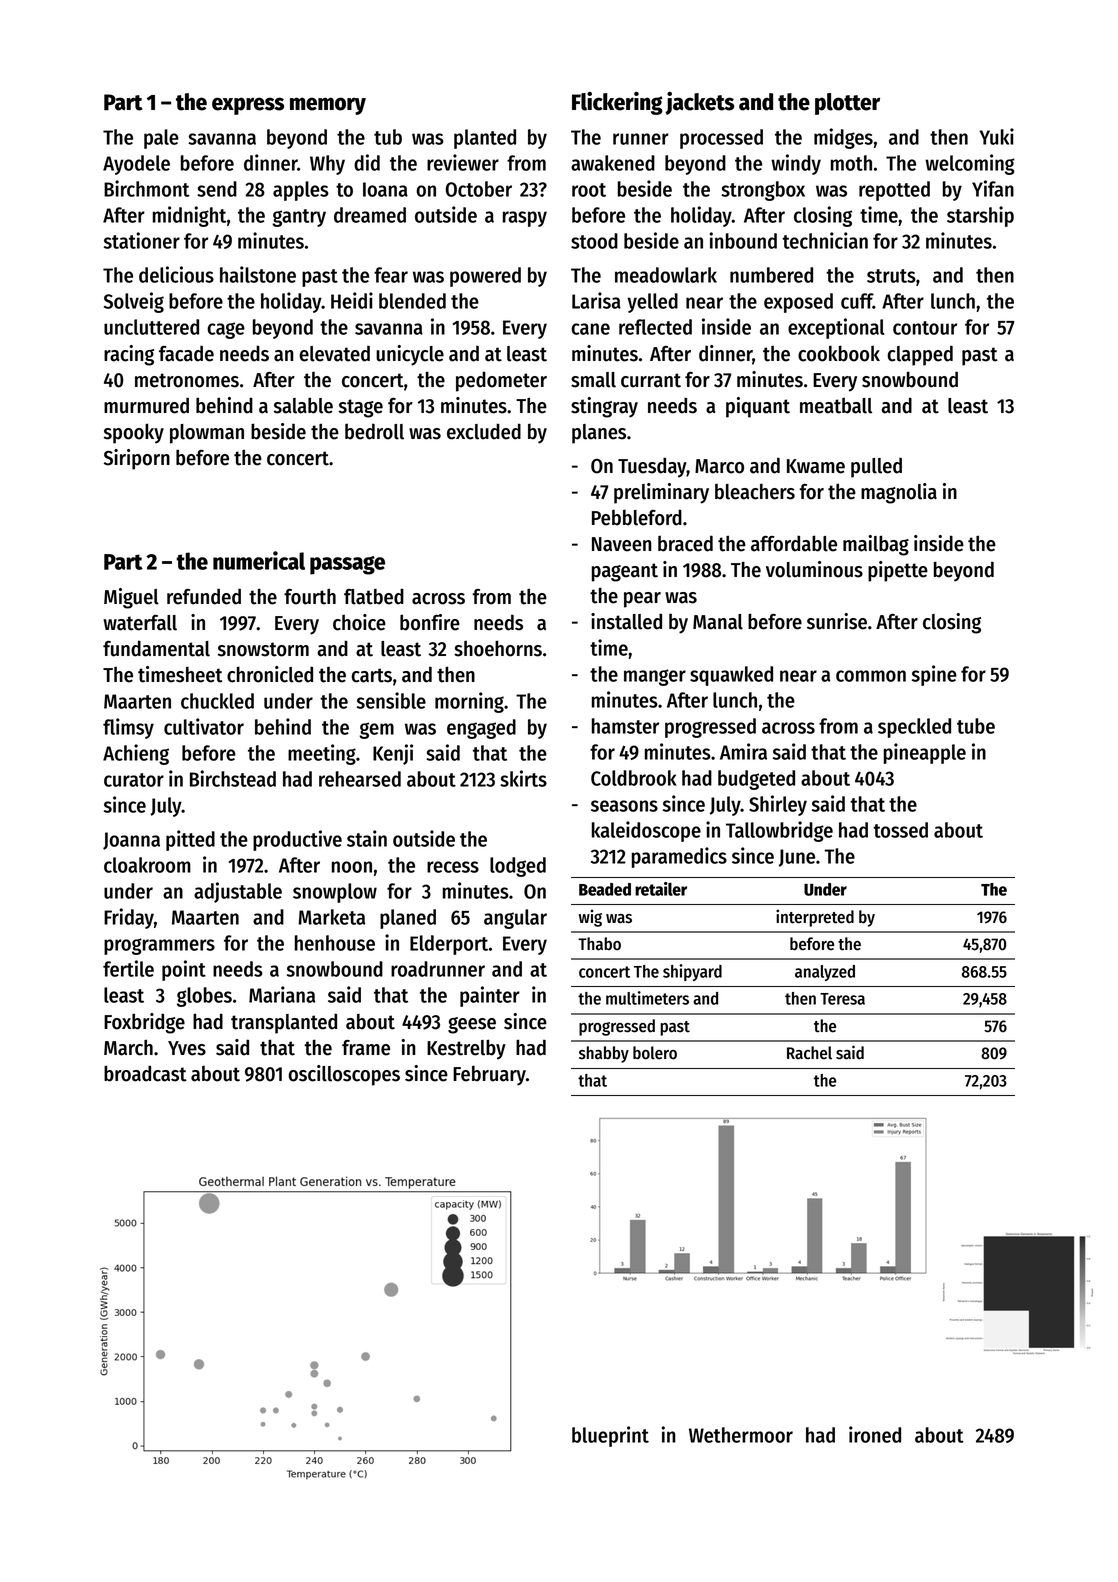 Image resolution: width=1118 pixels, height=1582 pixels. I want to click on starship, so click(980, 216).
